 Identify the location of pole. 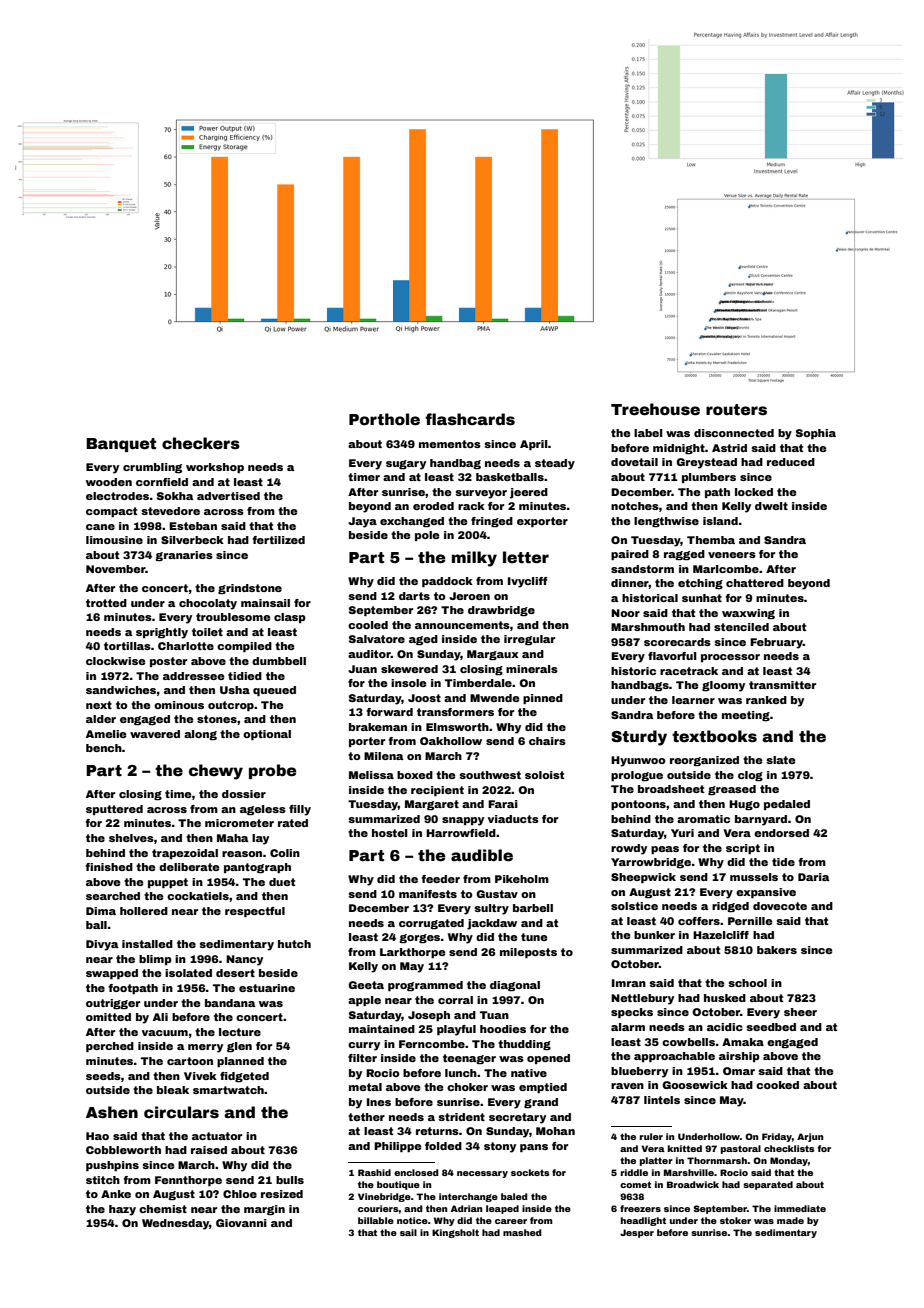
(427, 536).
